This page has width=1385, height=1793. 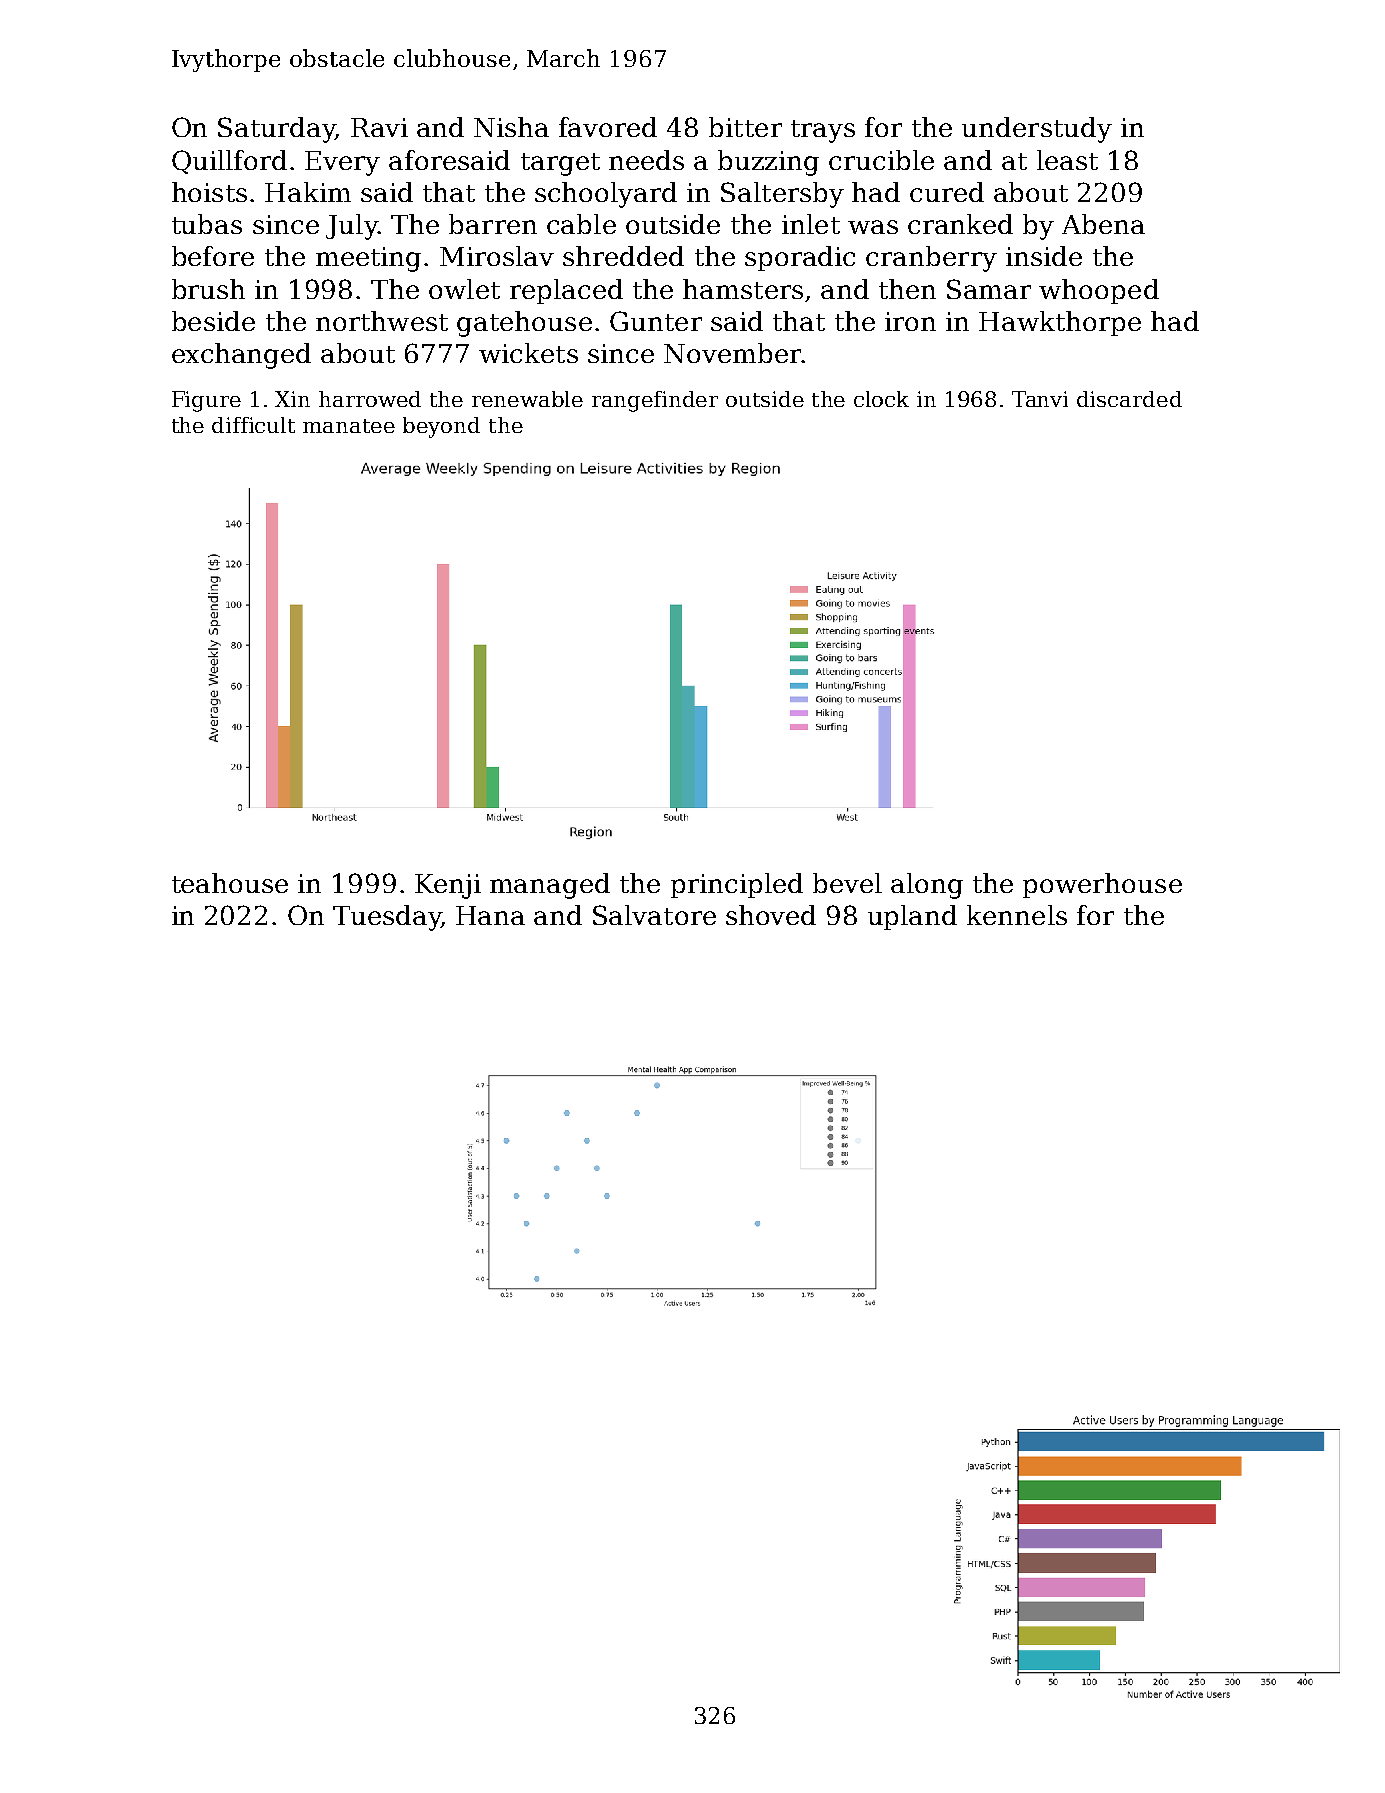 What do you see at coordinates (654, 915) in the page?
I see `Salvatore` at bounding box center [654, 915].
